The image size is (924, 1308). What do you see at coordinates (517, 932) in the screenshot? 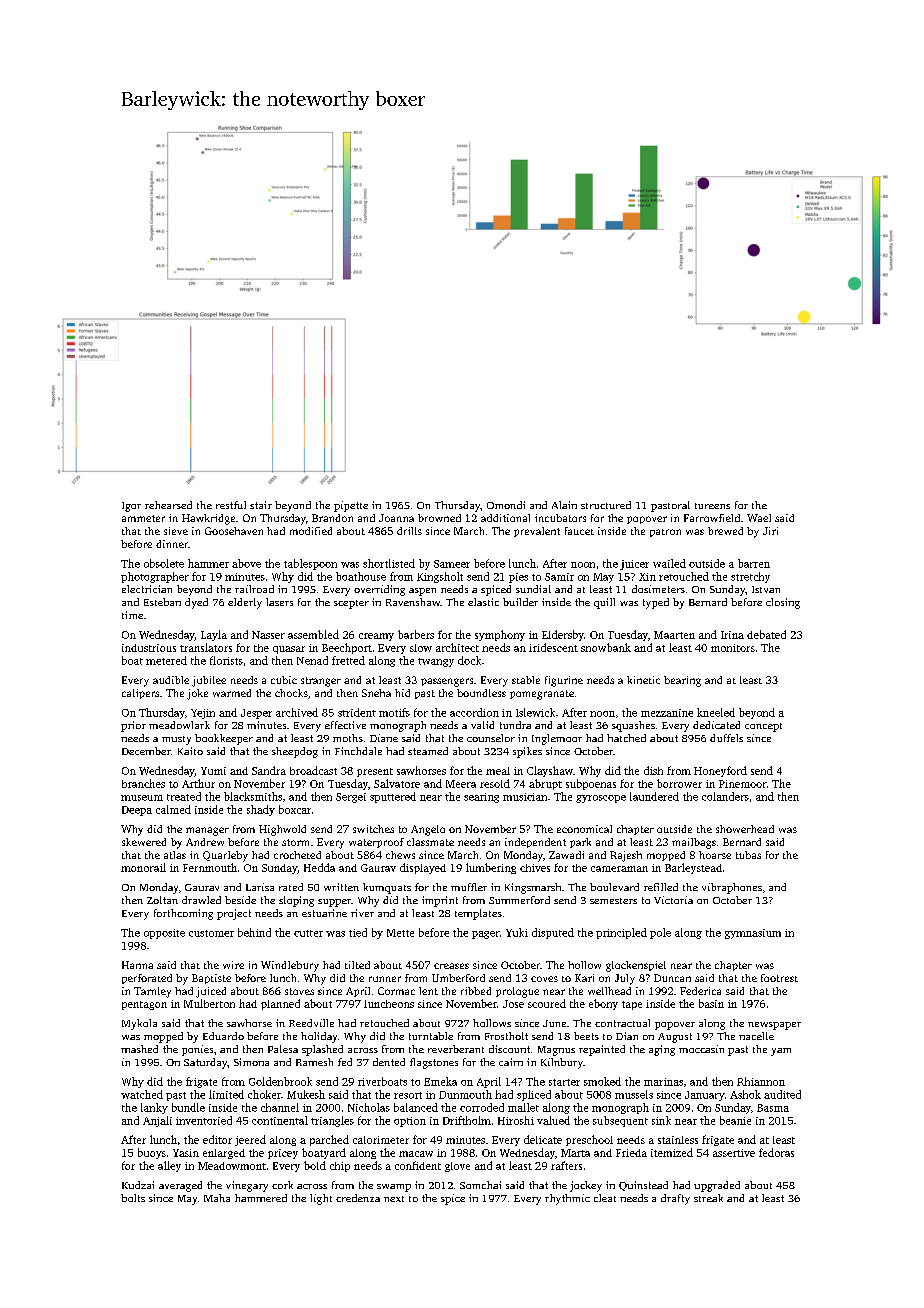
I see `Yuki` at bounding box center [517, 932].
